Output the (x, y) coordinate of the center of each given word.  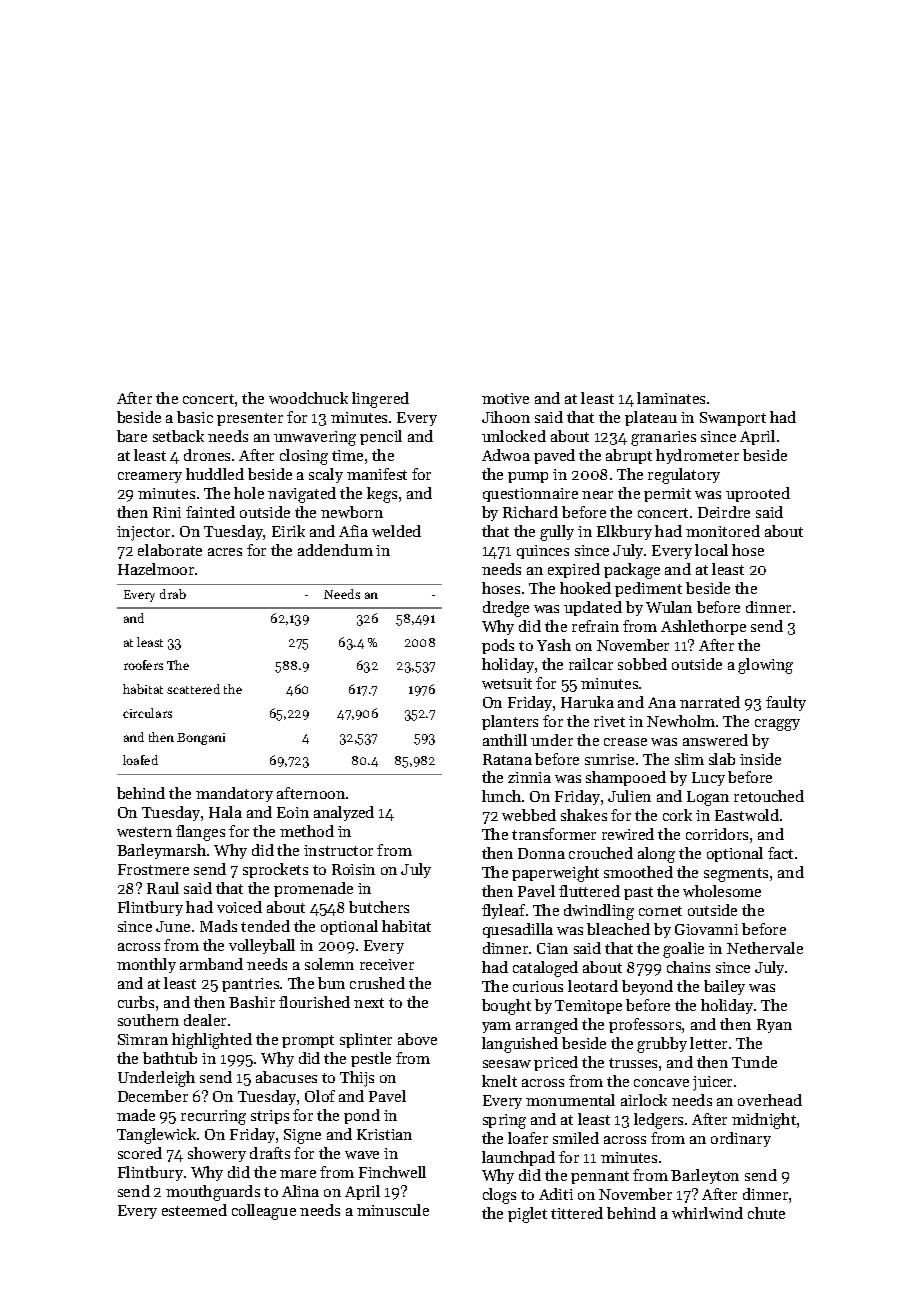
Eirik (288, 531)
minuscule (393, 1210)
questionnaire (530, 495)
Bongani (201, 739)
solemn (329, 964)
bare (132, 436)
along (656, 855)
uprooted (758, 494)
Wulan (669, 607)
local (711, 550)
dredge (506, 609)
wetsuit (507, 683)
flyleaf (503, 911)
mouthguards (213, 1193)
